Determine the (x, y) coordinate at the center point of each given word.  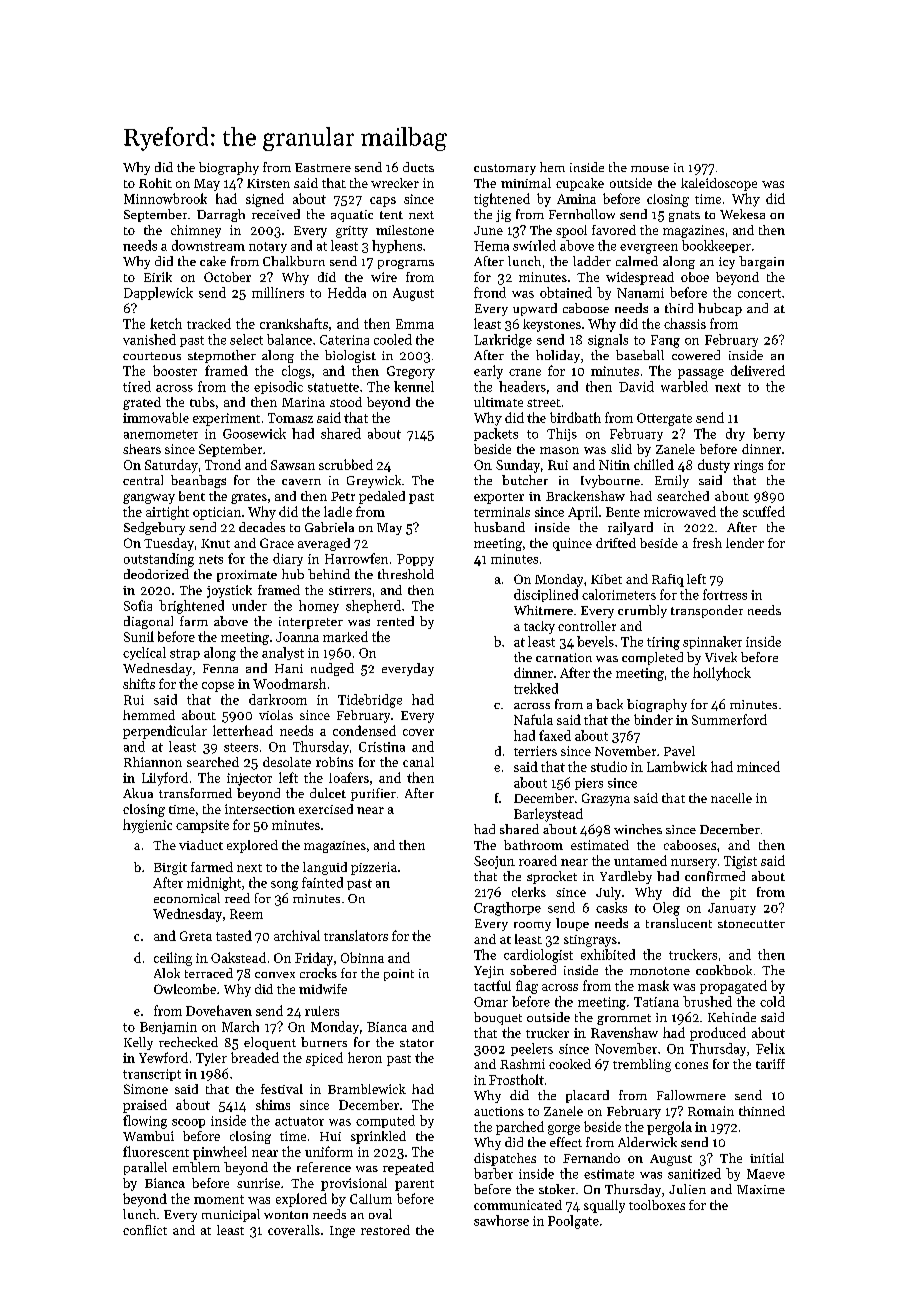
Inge (342, 1232)
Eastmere (323, 167)
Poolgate (573, 1222)
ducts (418, 167)
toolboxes (657, 1205)
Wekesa (742, 214)
